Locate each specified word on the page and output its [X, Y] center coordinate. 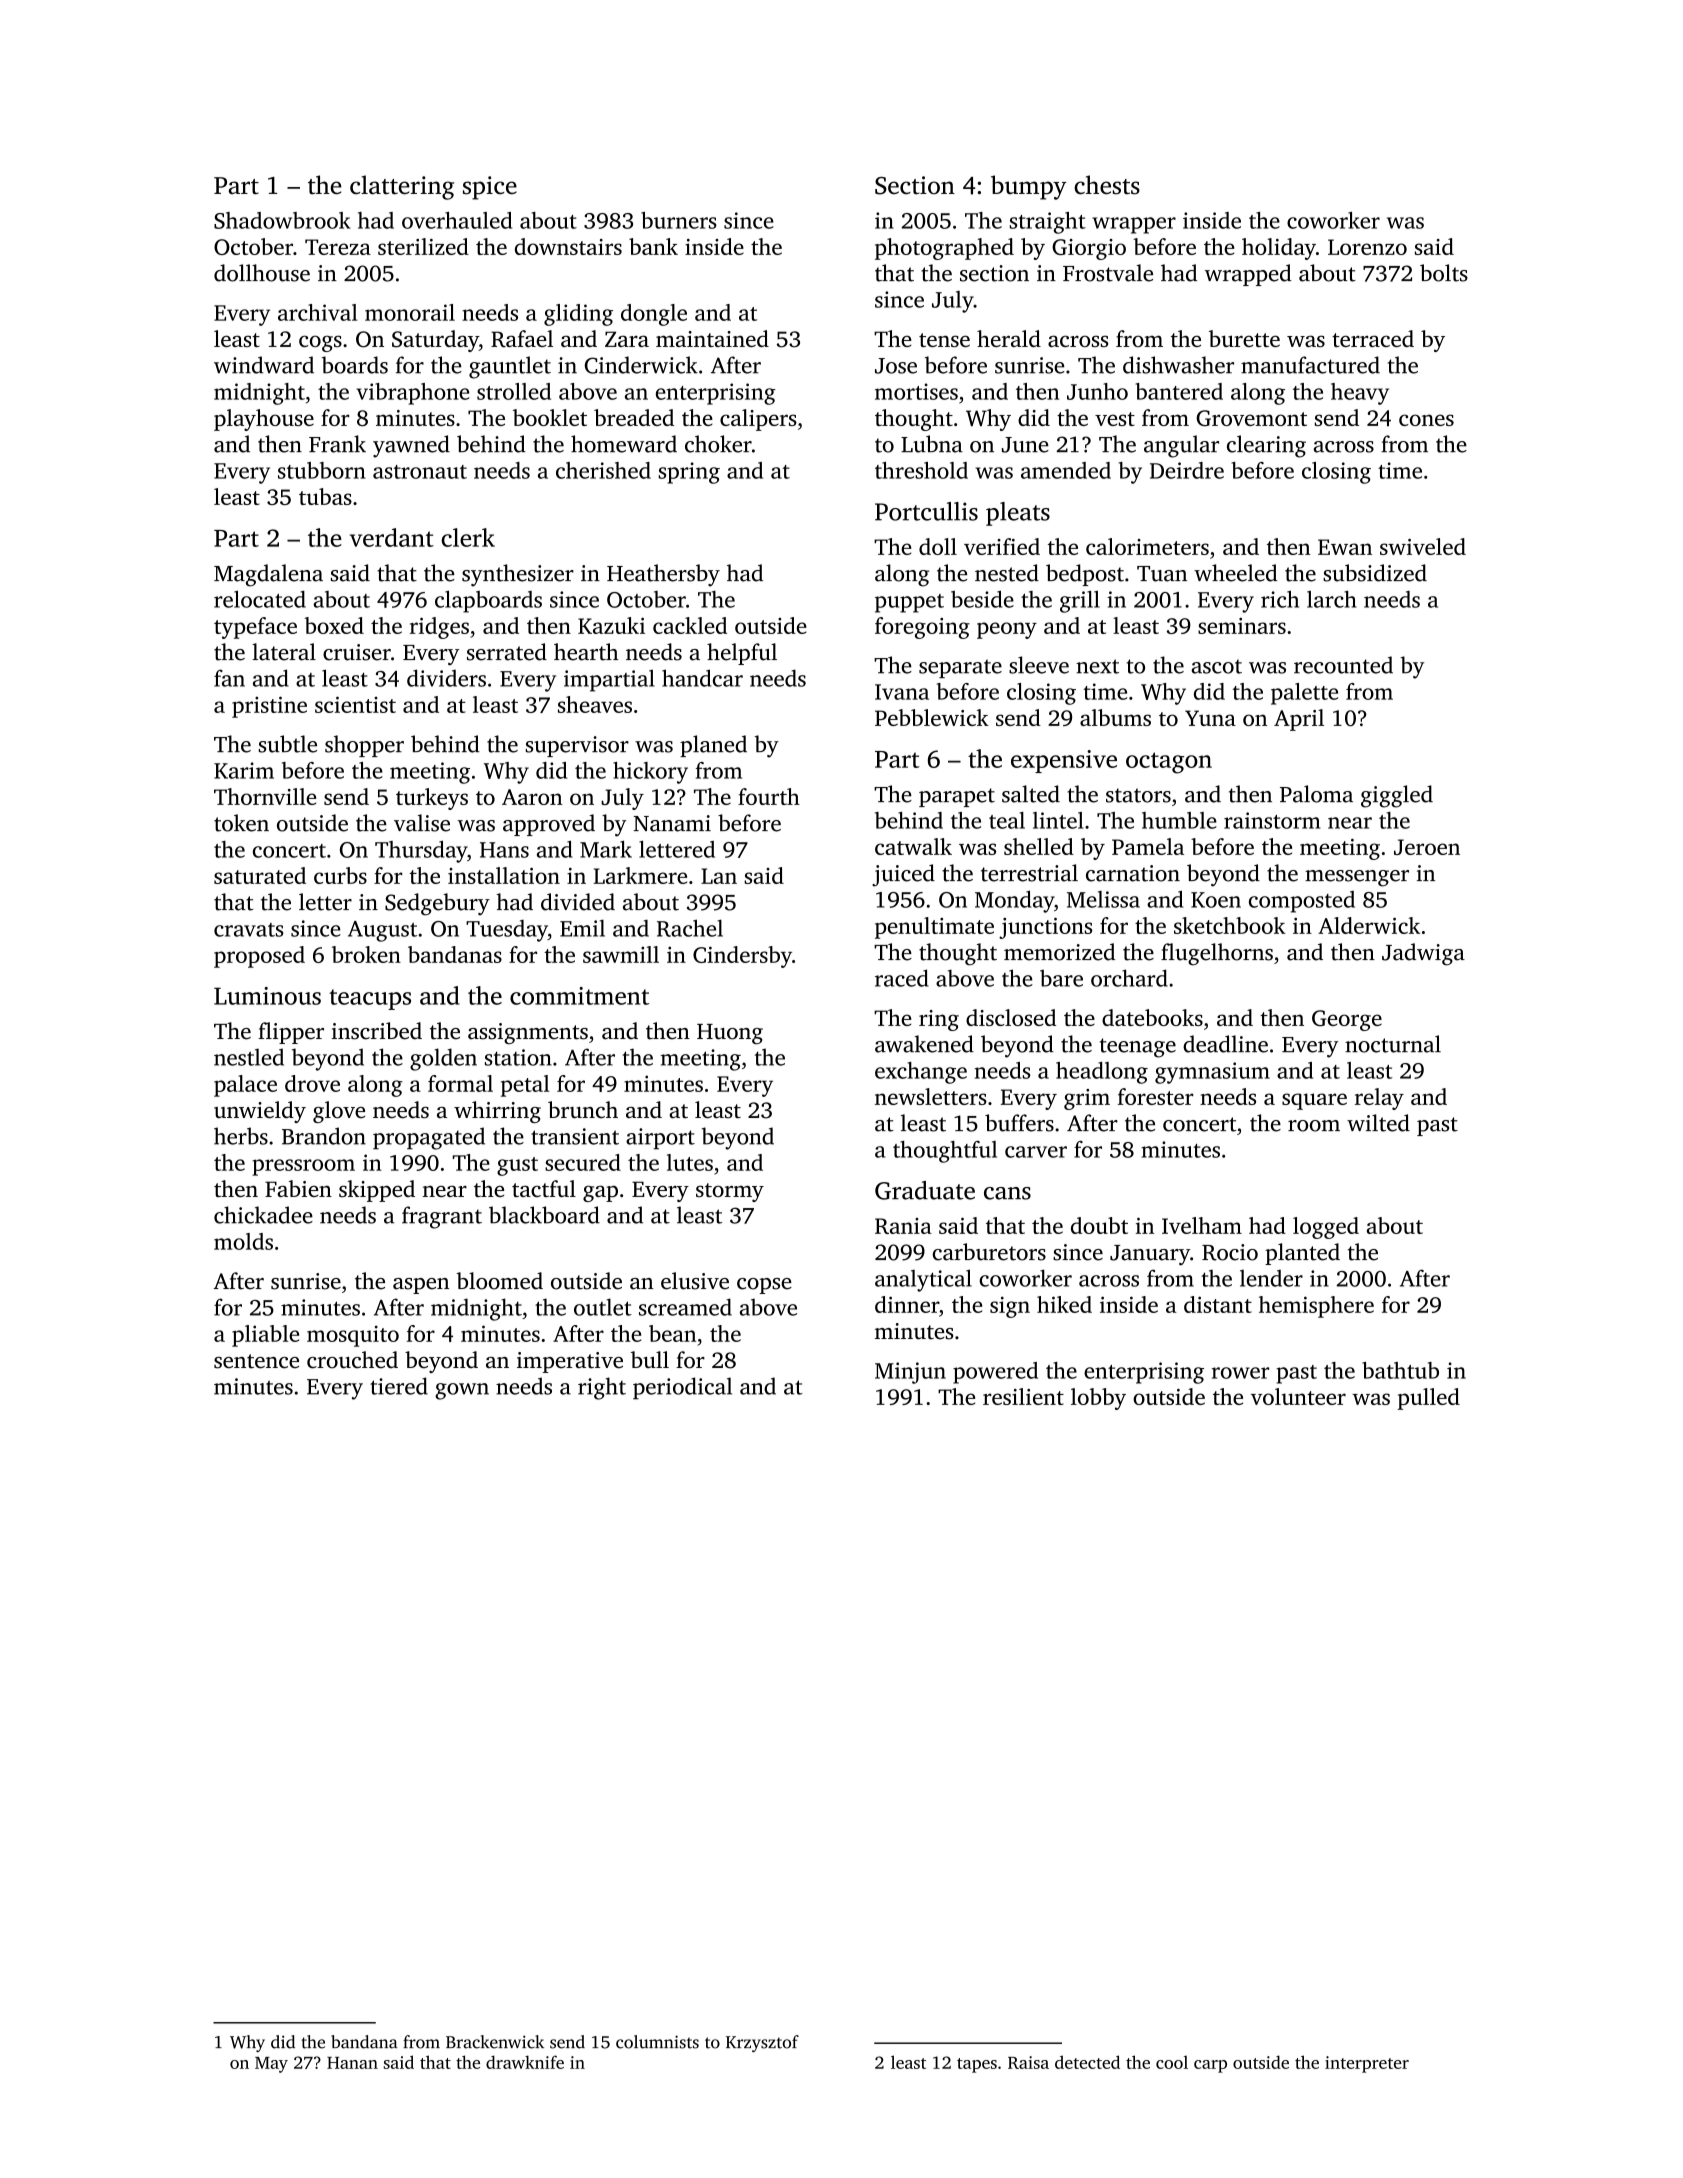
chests [1107, 185]
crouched [352, 1360]
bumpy [1029, 187]
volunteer [1298, 1396]
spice [490, 188]
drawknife [525, 2062]
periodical [682, 1388]
